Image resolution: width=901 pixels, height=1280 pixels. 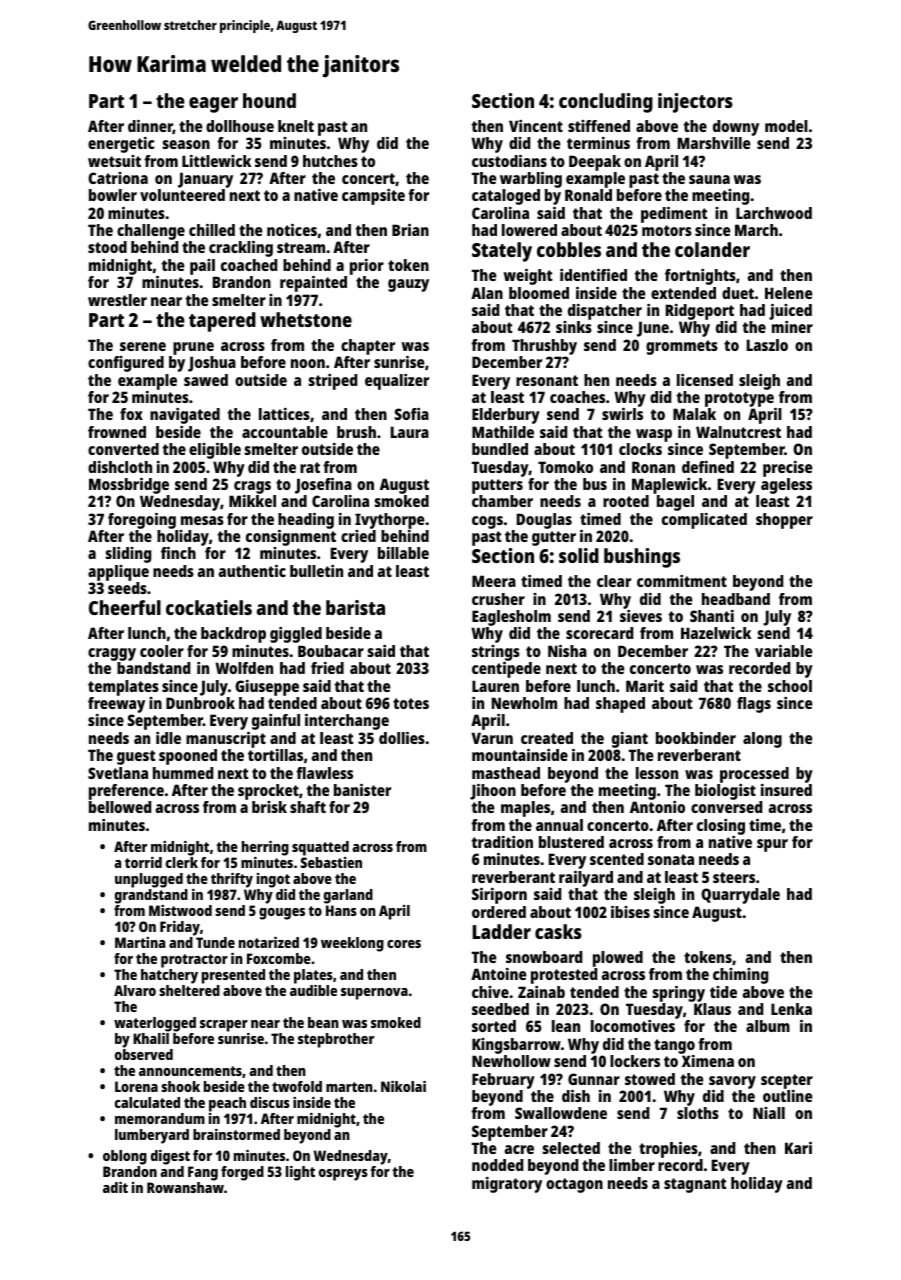 I want to click on eager, so click(x=213, y=105).
